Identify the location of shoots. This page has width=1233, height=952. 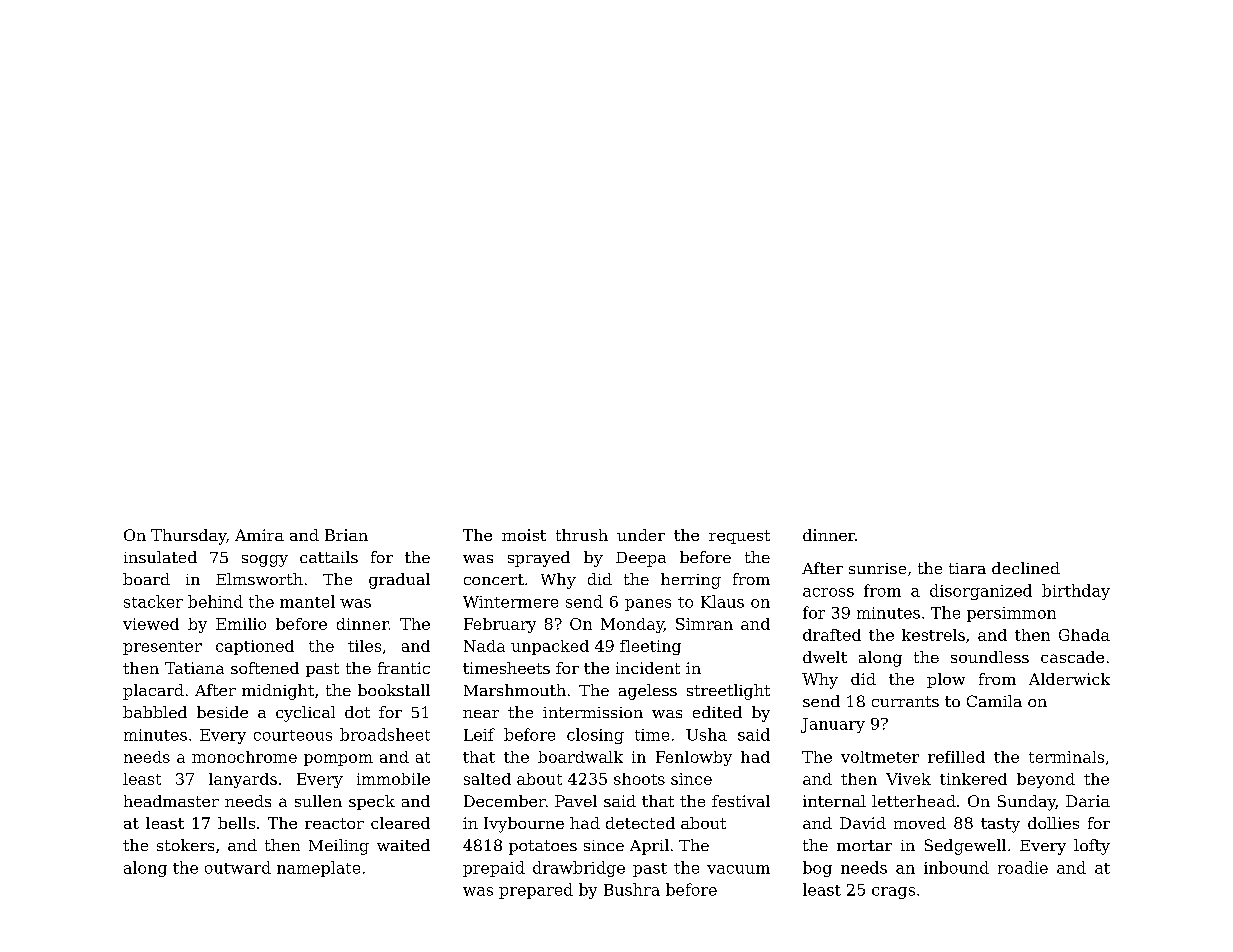
(639, 779).
